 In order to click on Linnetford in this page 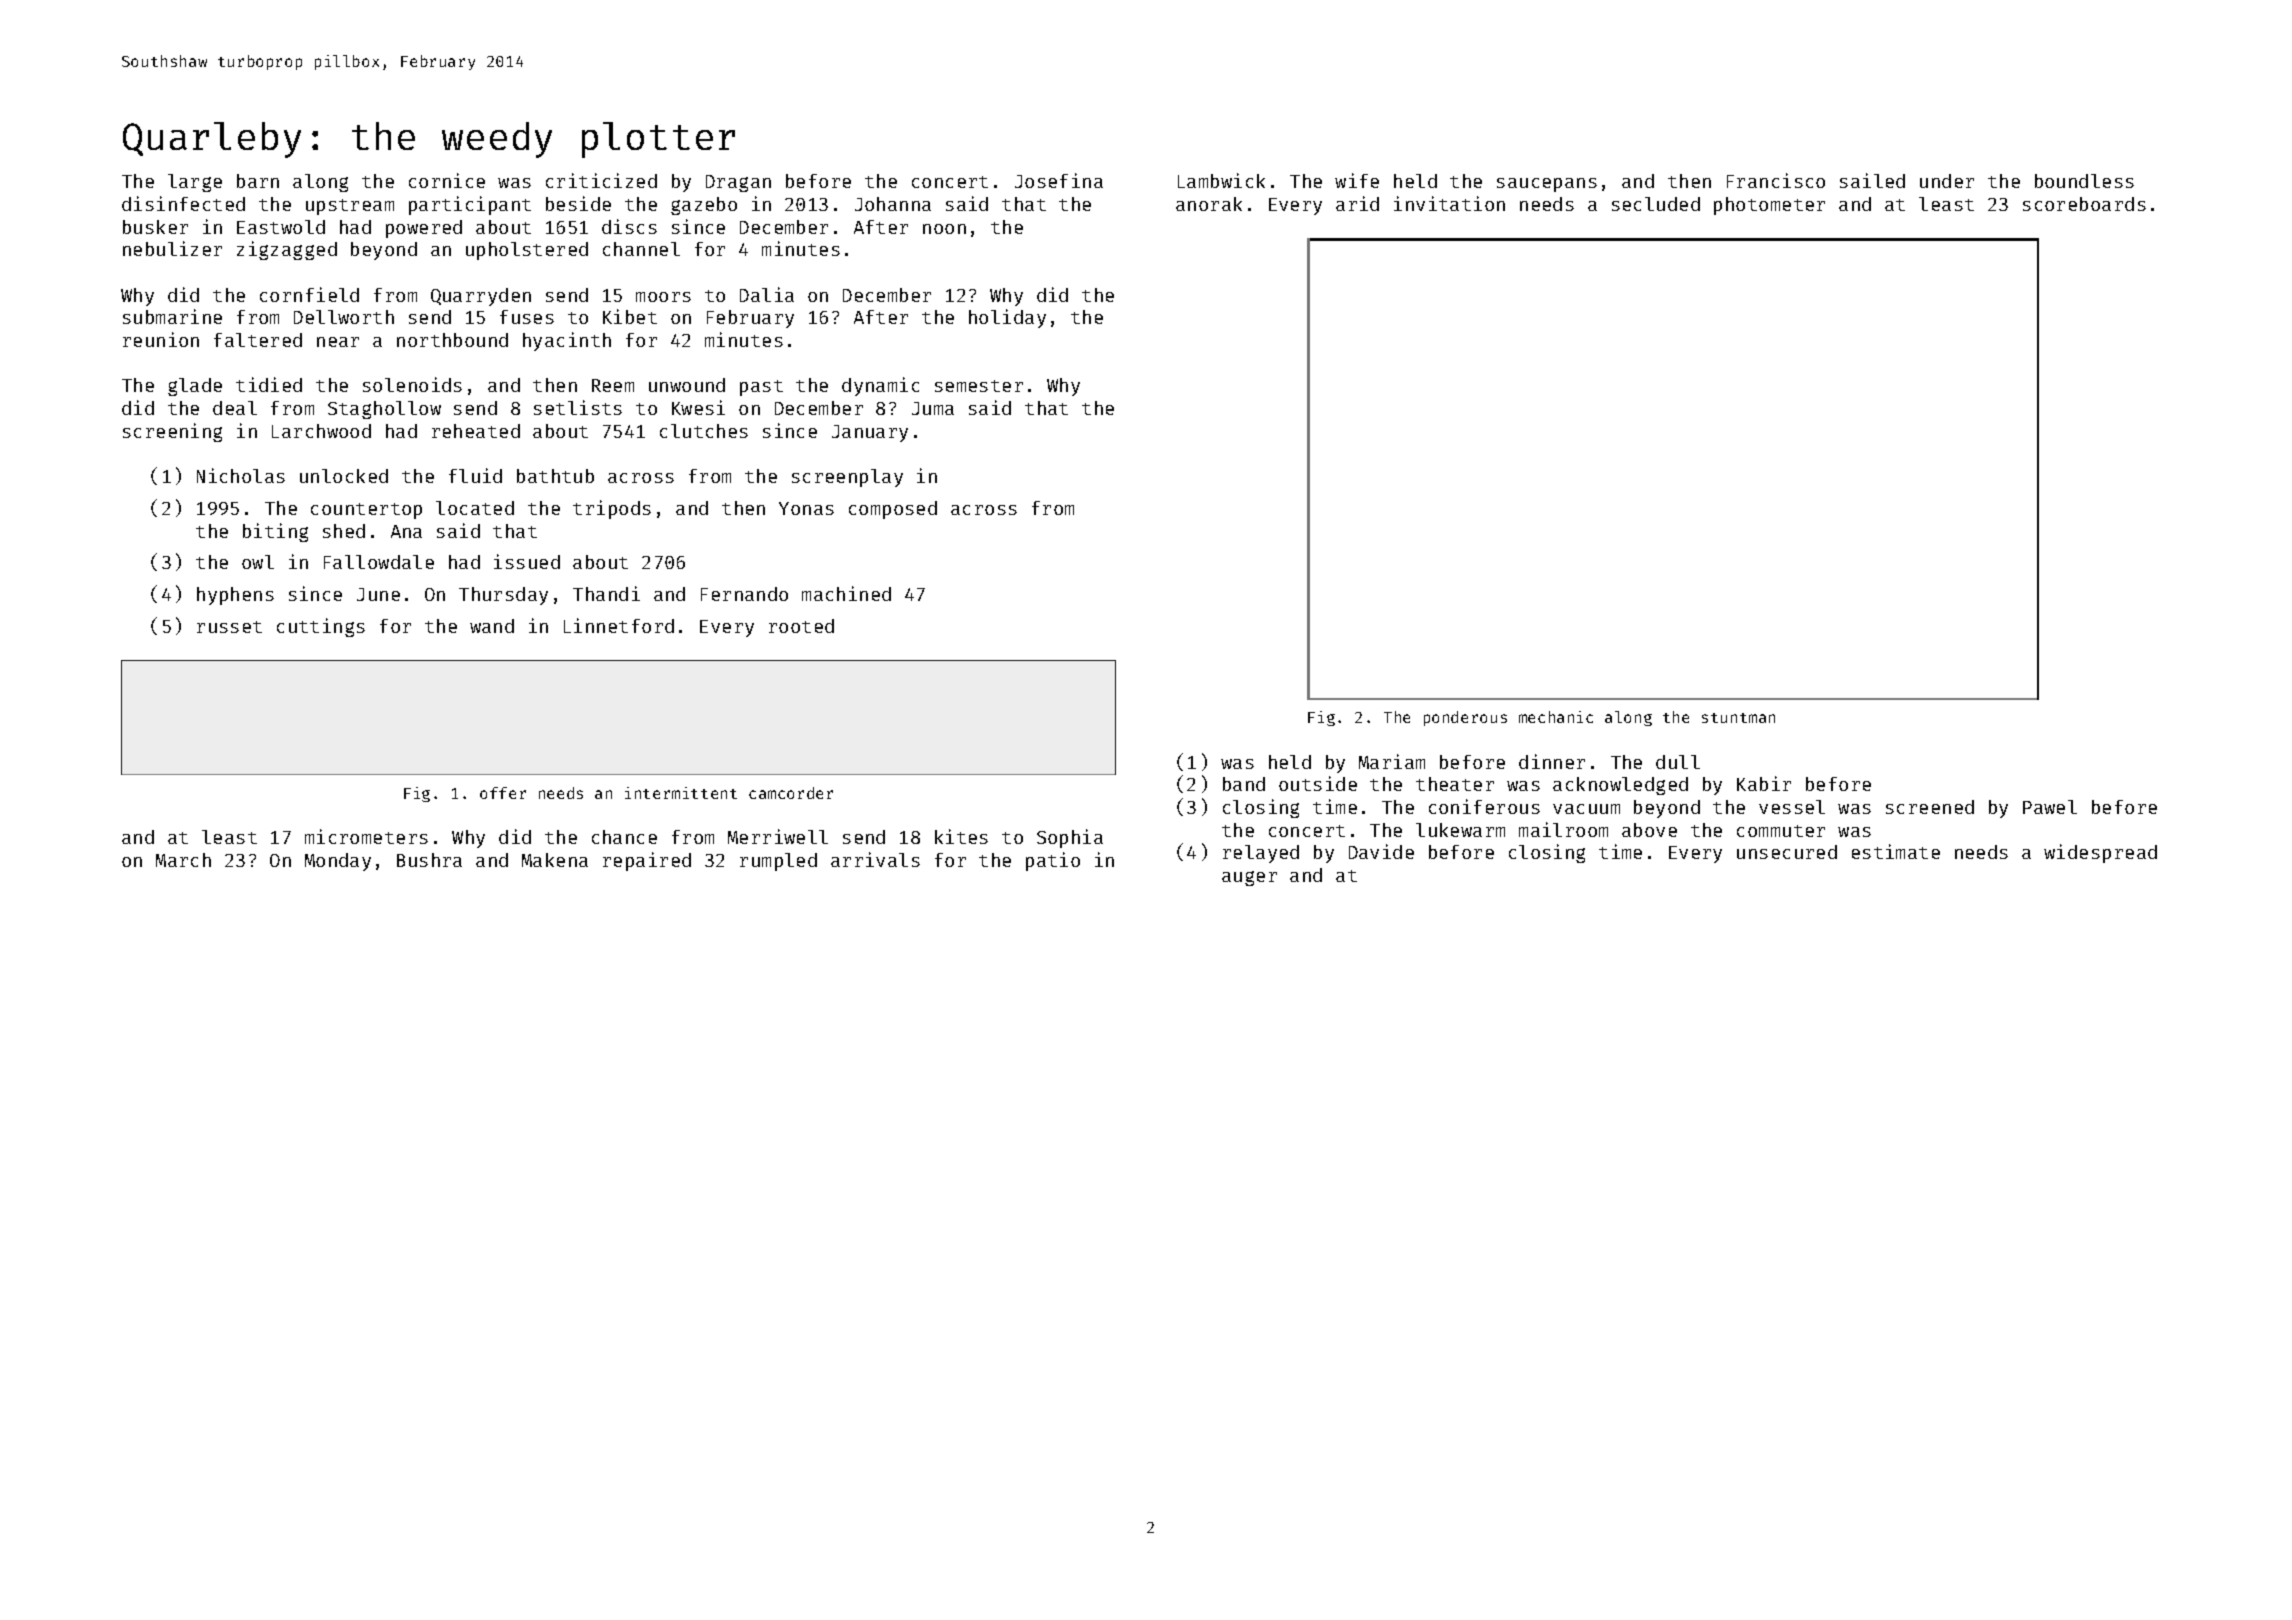, I will do `click(619, 625)`.
